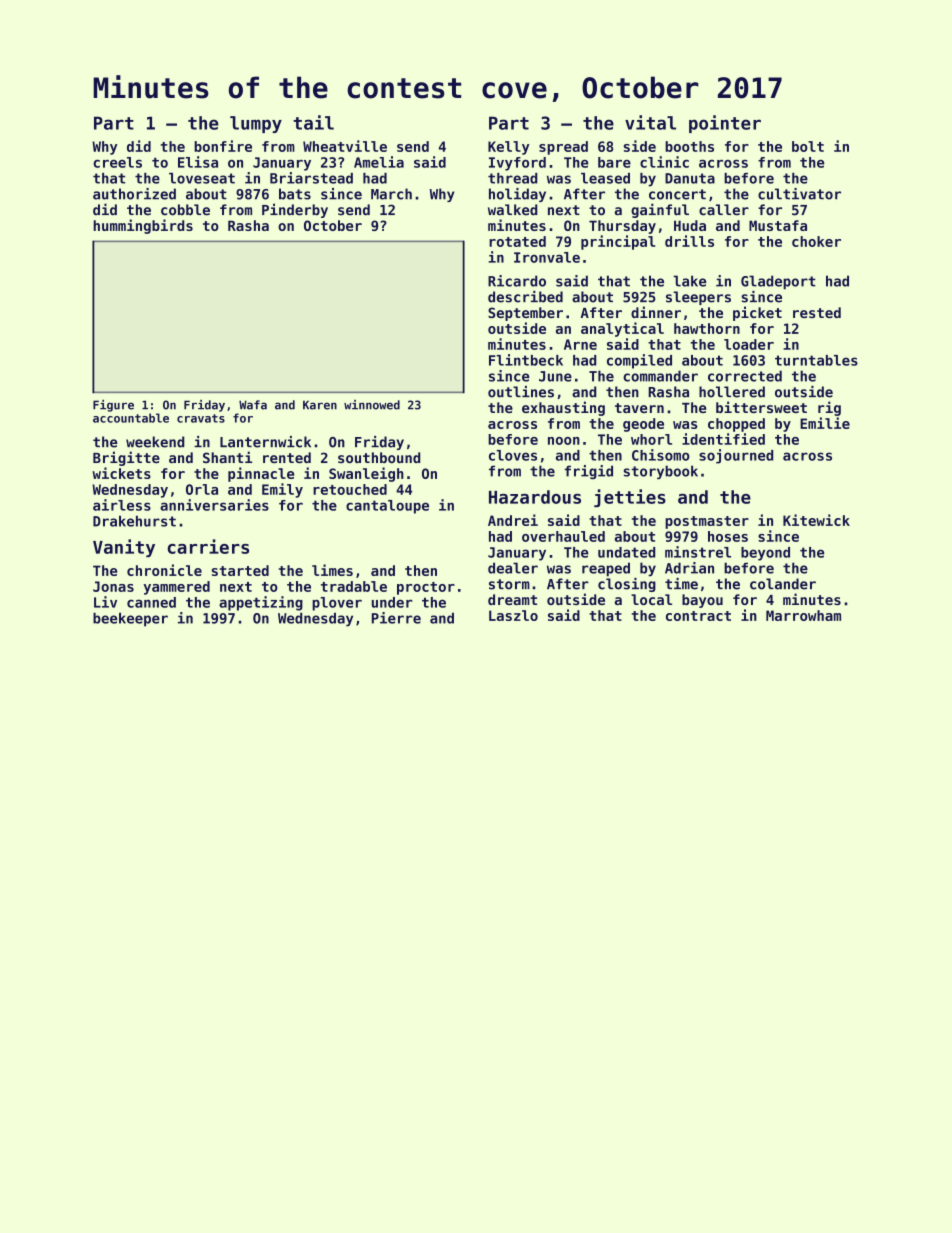  Describe the element at coordinates (513, 615) in the screenshot. I see `Laszlo` at that location.
